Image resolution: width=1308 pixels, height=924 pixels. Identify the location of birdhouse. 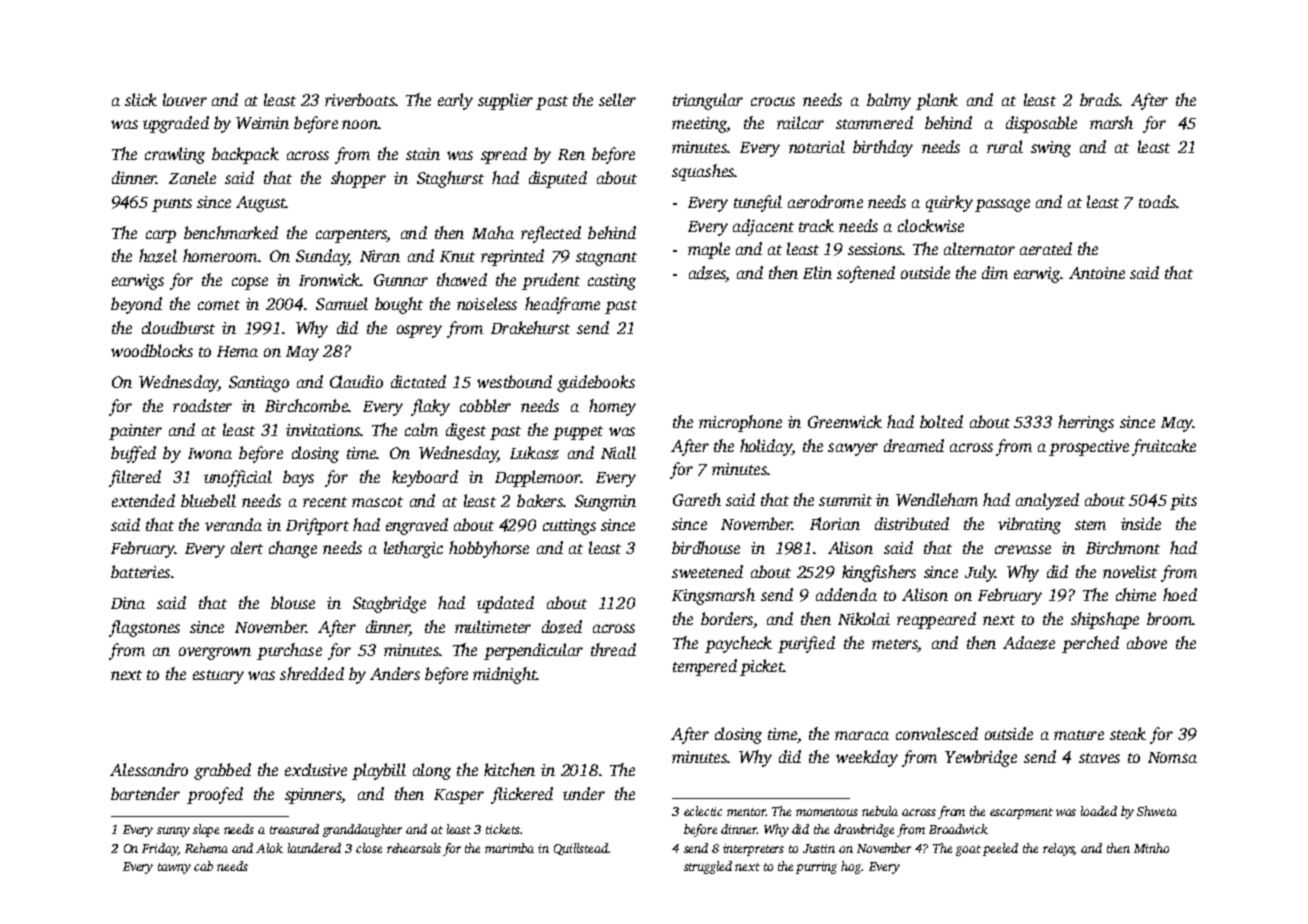
(706, 547).
